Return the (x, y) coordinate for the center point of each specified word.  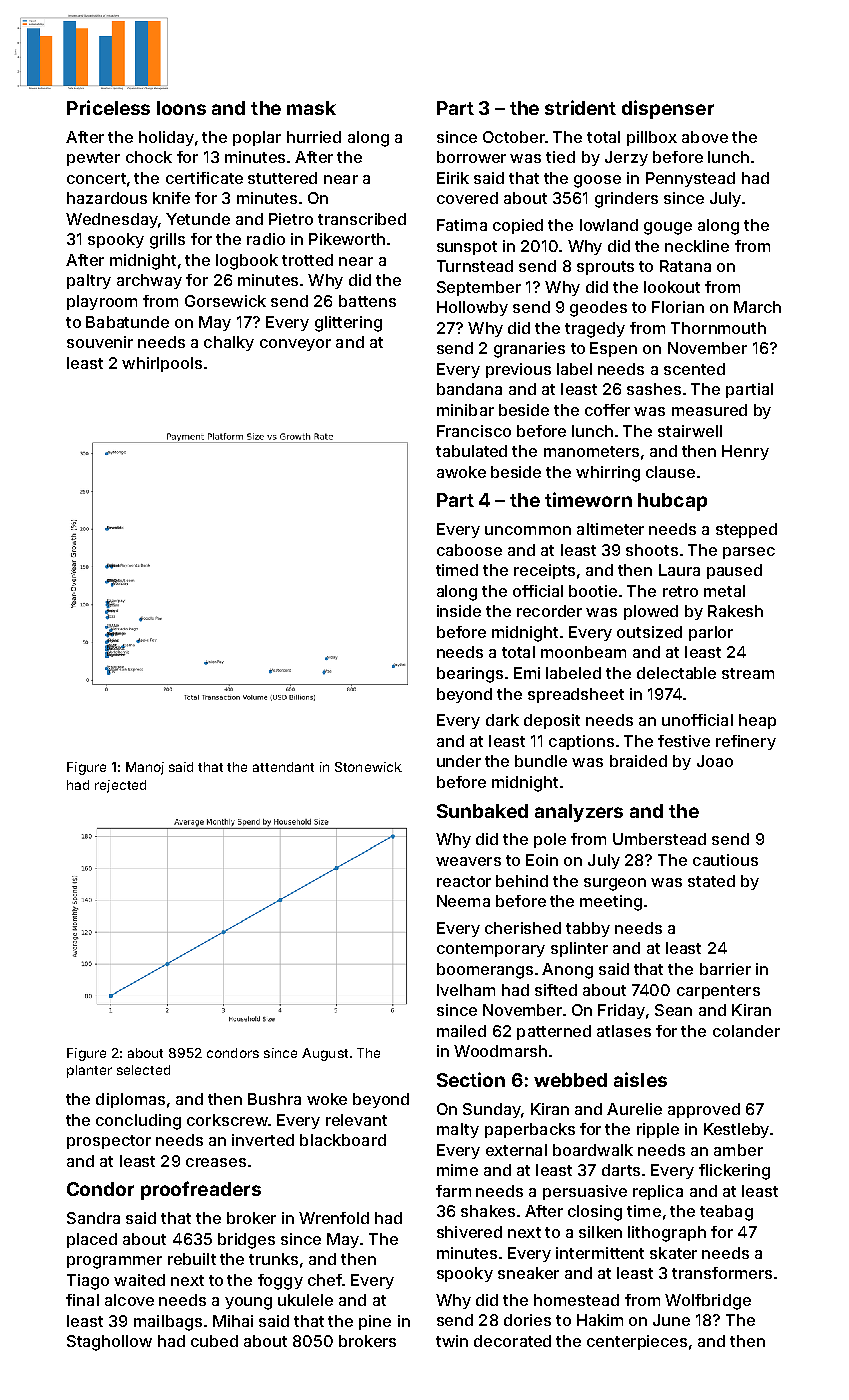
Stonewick (368, 767)
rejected (120, 786)
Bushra (274, 1099)
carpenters (718, 992)
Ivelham (466, 990)
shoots (652, 550)
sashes (654, 389)
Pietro (291, 219)
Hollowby (472, 308)
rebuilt (192, 1259)
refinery (746, 742)
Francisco (474, 431)
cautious (725, 860)
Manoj (145, 768)
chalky (229, 343)
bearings (470, 675)
